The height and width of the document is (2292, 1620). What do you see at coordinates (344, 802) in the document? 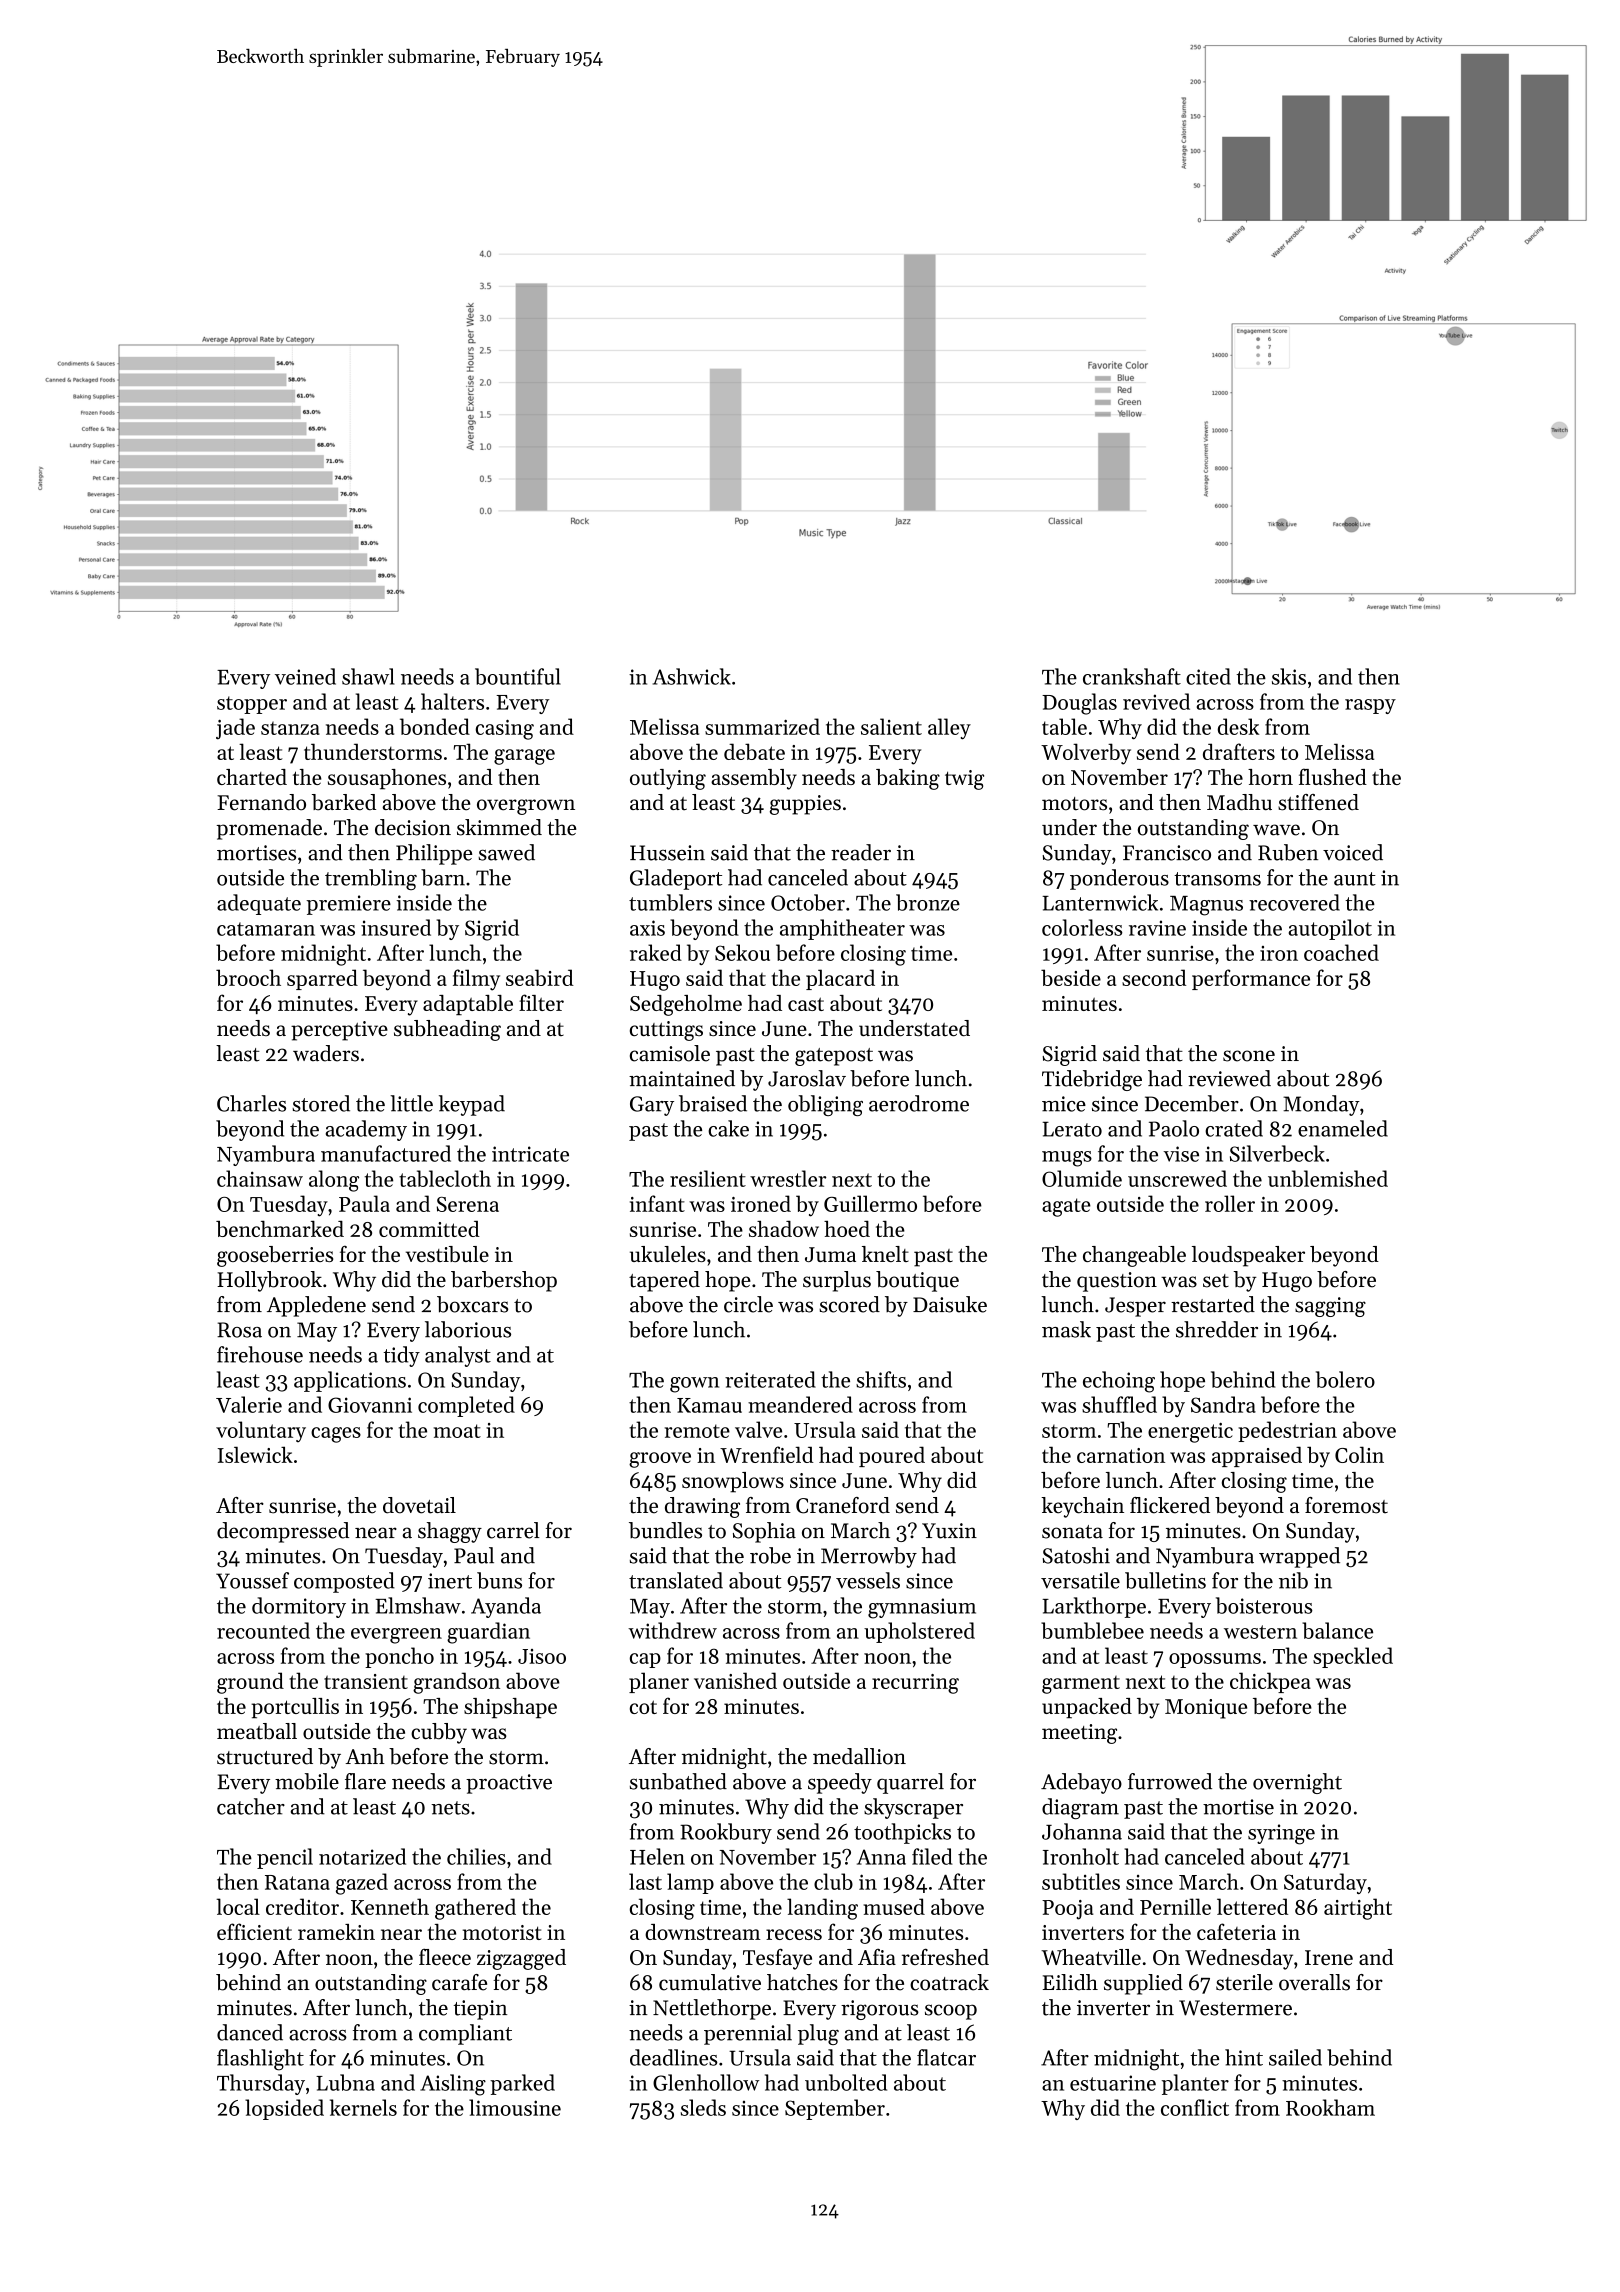
I see `barked` at bounding box center [344, 802].
